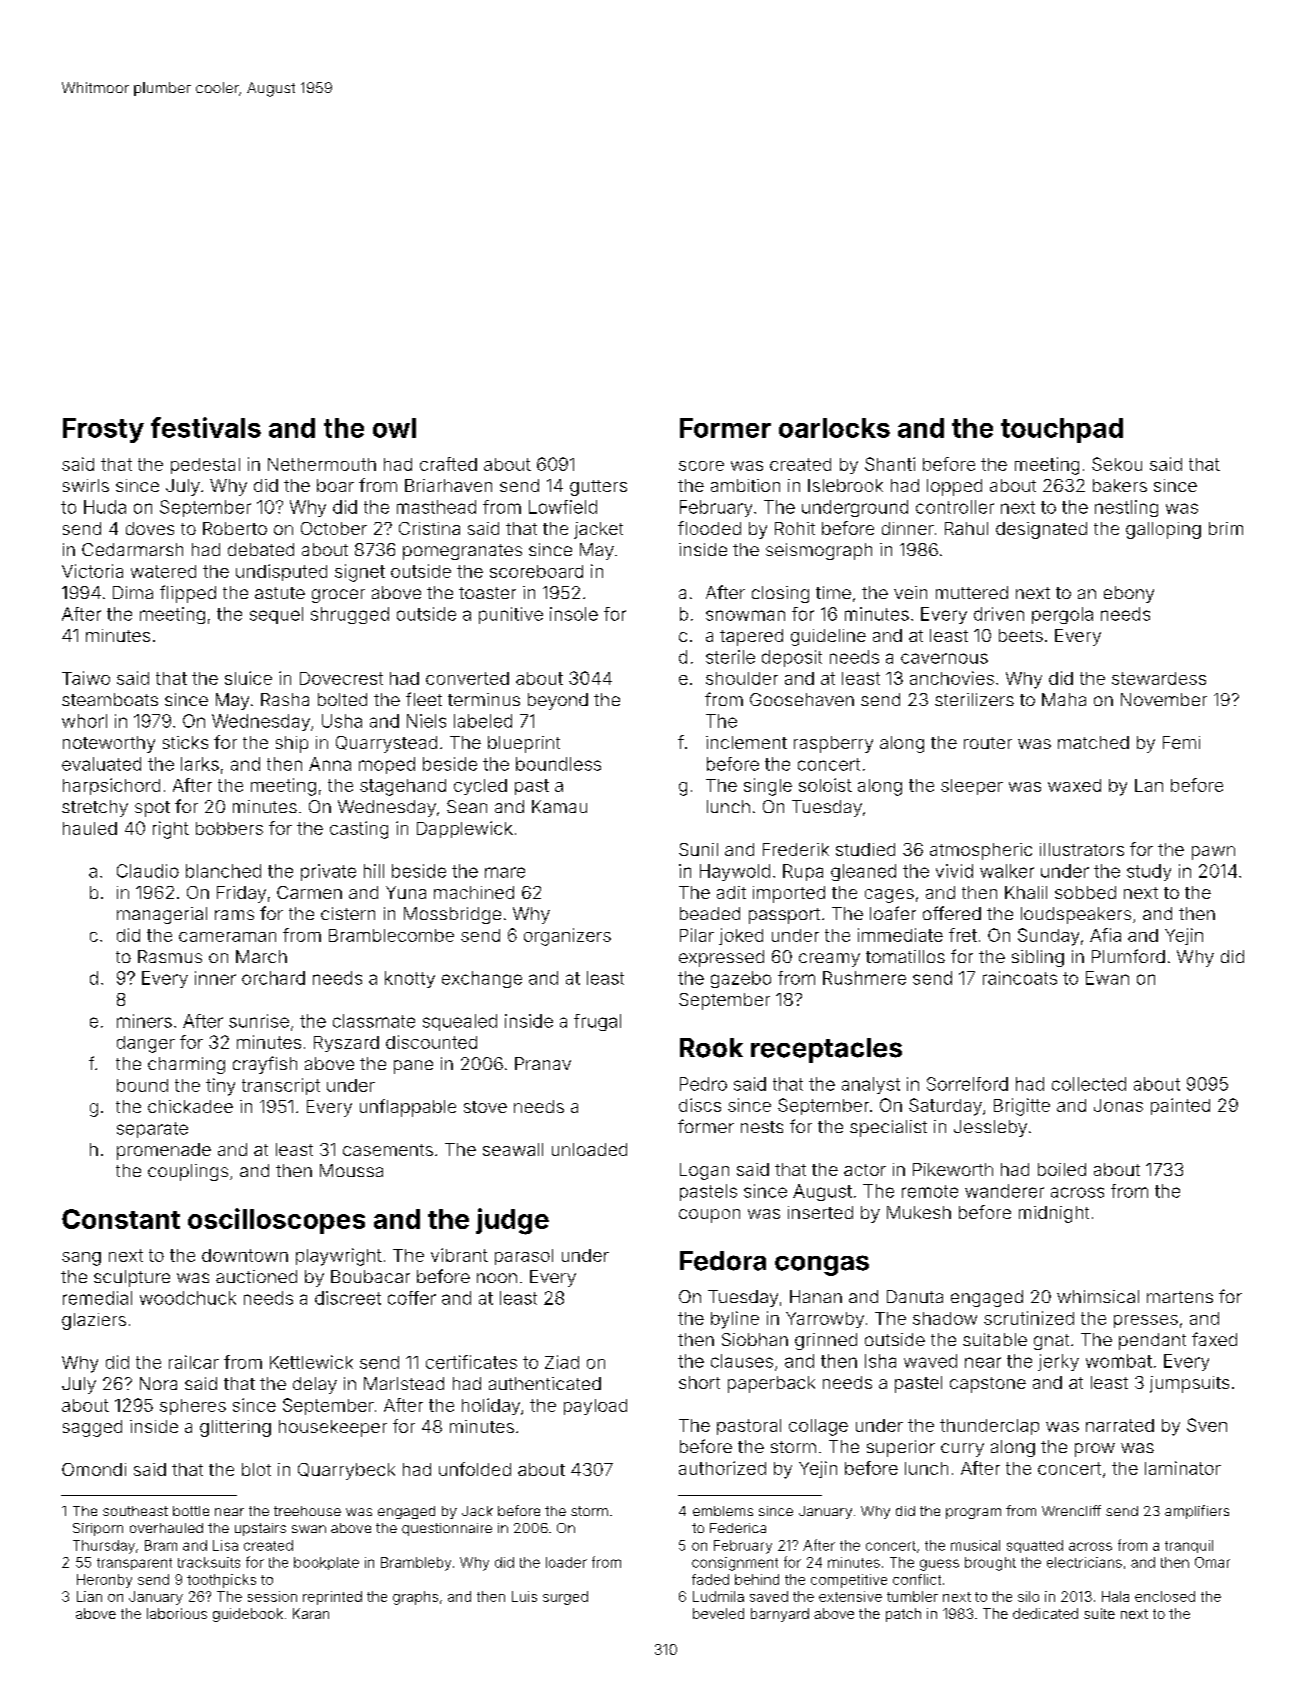 The width and height of the page is (1307, 1691). What do you see at coordinates (930, 1361) in the page?
I see `waved` at bounding box center [930, 1361].
